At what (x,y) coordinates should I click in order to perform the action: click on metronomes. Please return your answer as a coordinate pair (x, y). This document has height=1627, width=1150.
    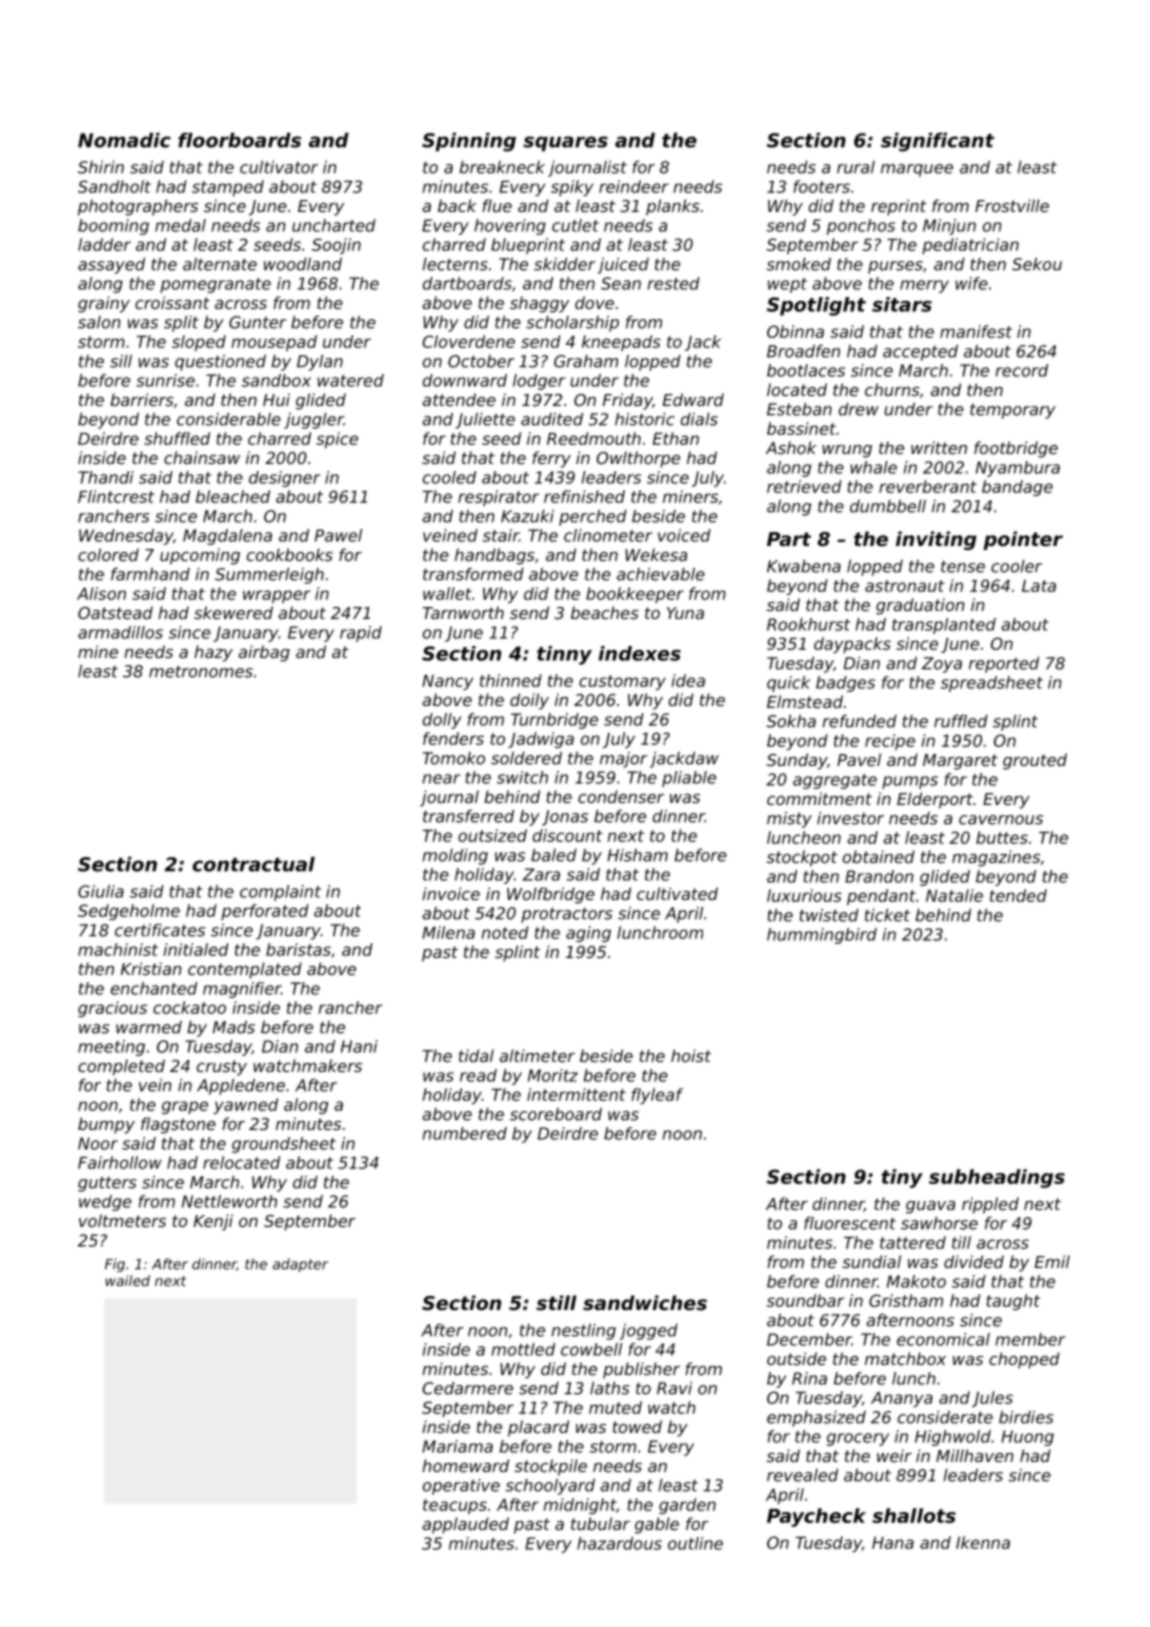
    Looking at the image, I should click on (201, 671).
